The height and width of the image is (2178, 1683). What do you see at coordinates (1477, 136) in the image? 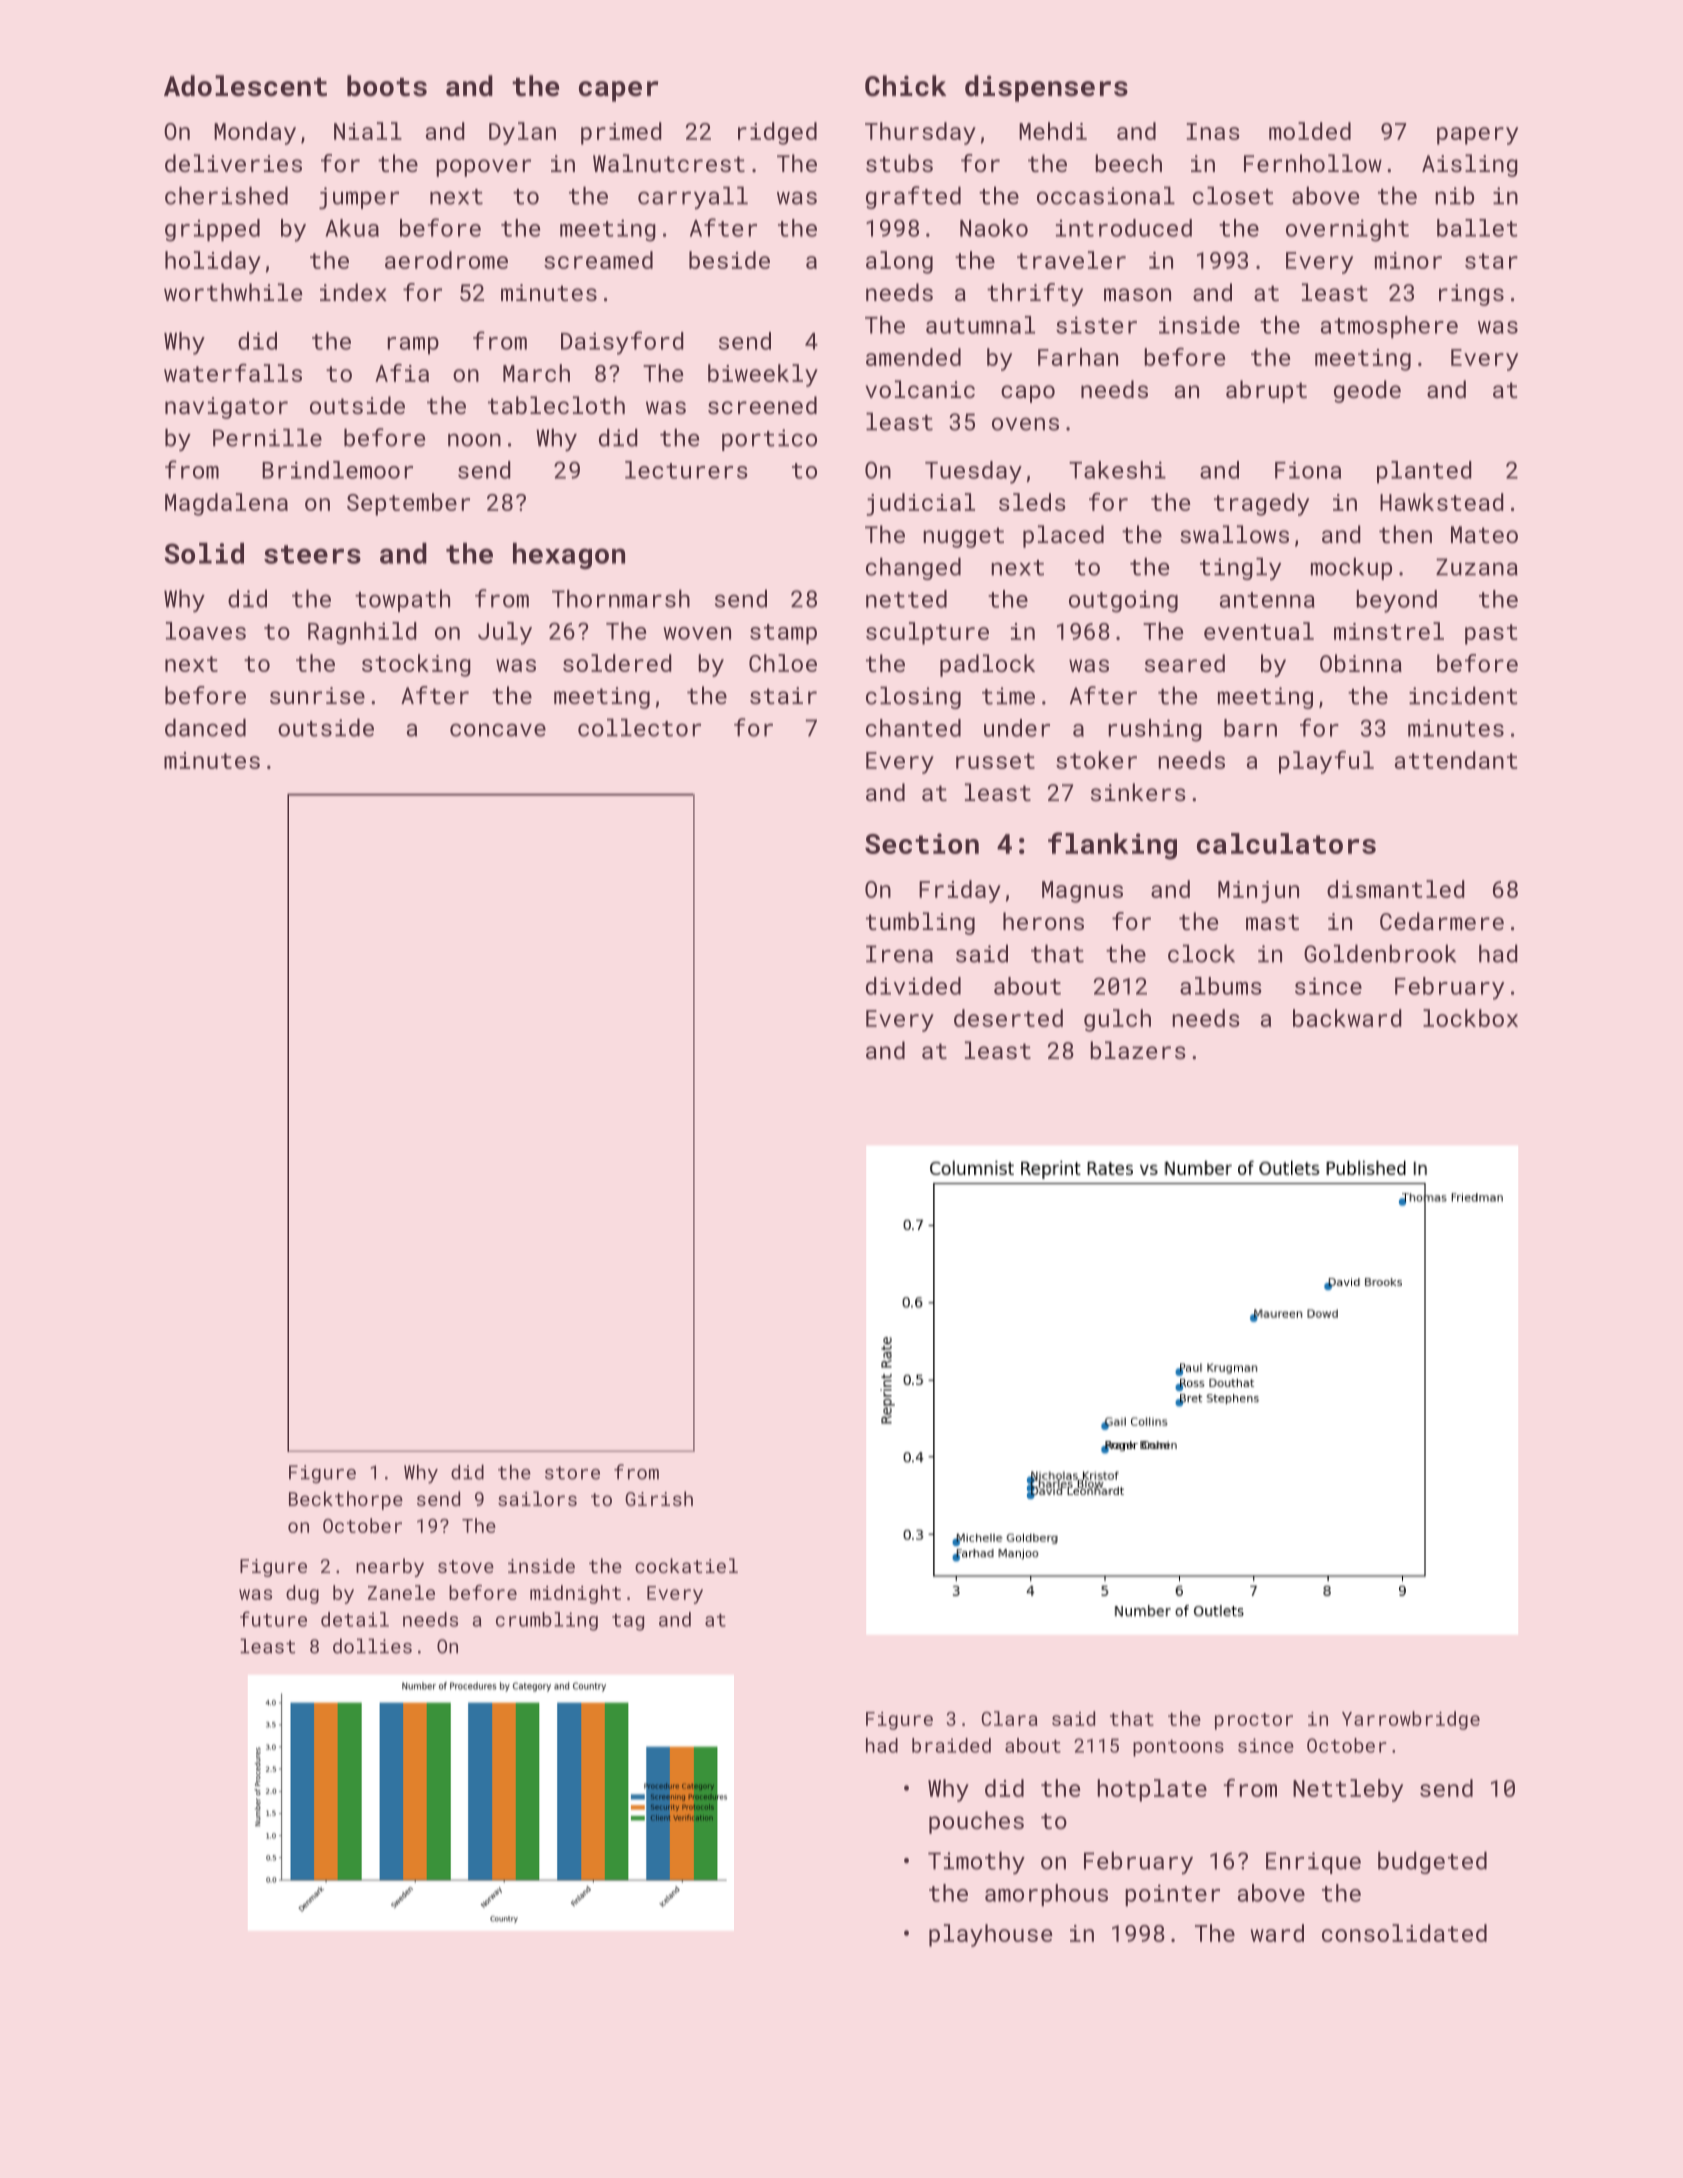
I see `papery` at bounding box center [1477, 136].
